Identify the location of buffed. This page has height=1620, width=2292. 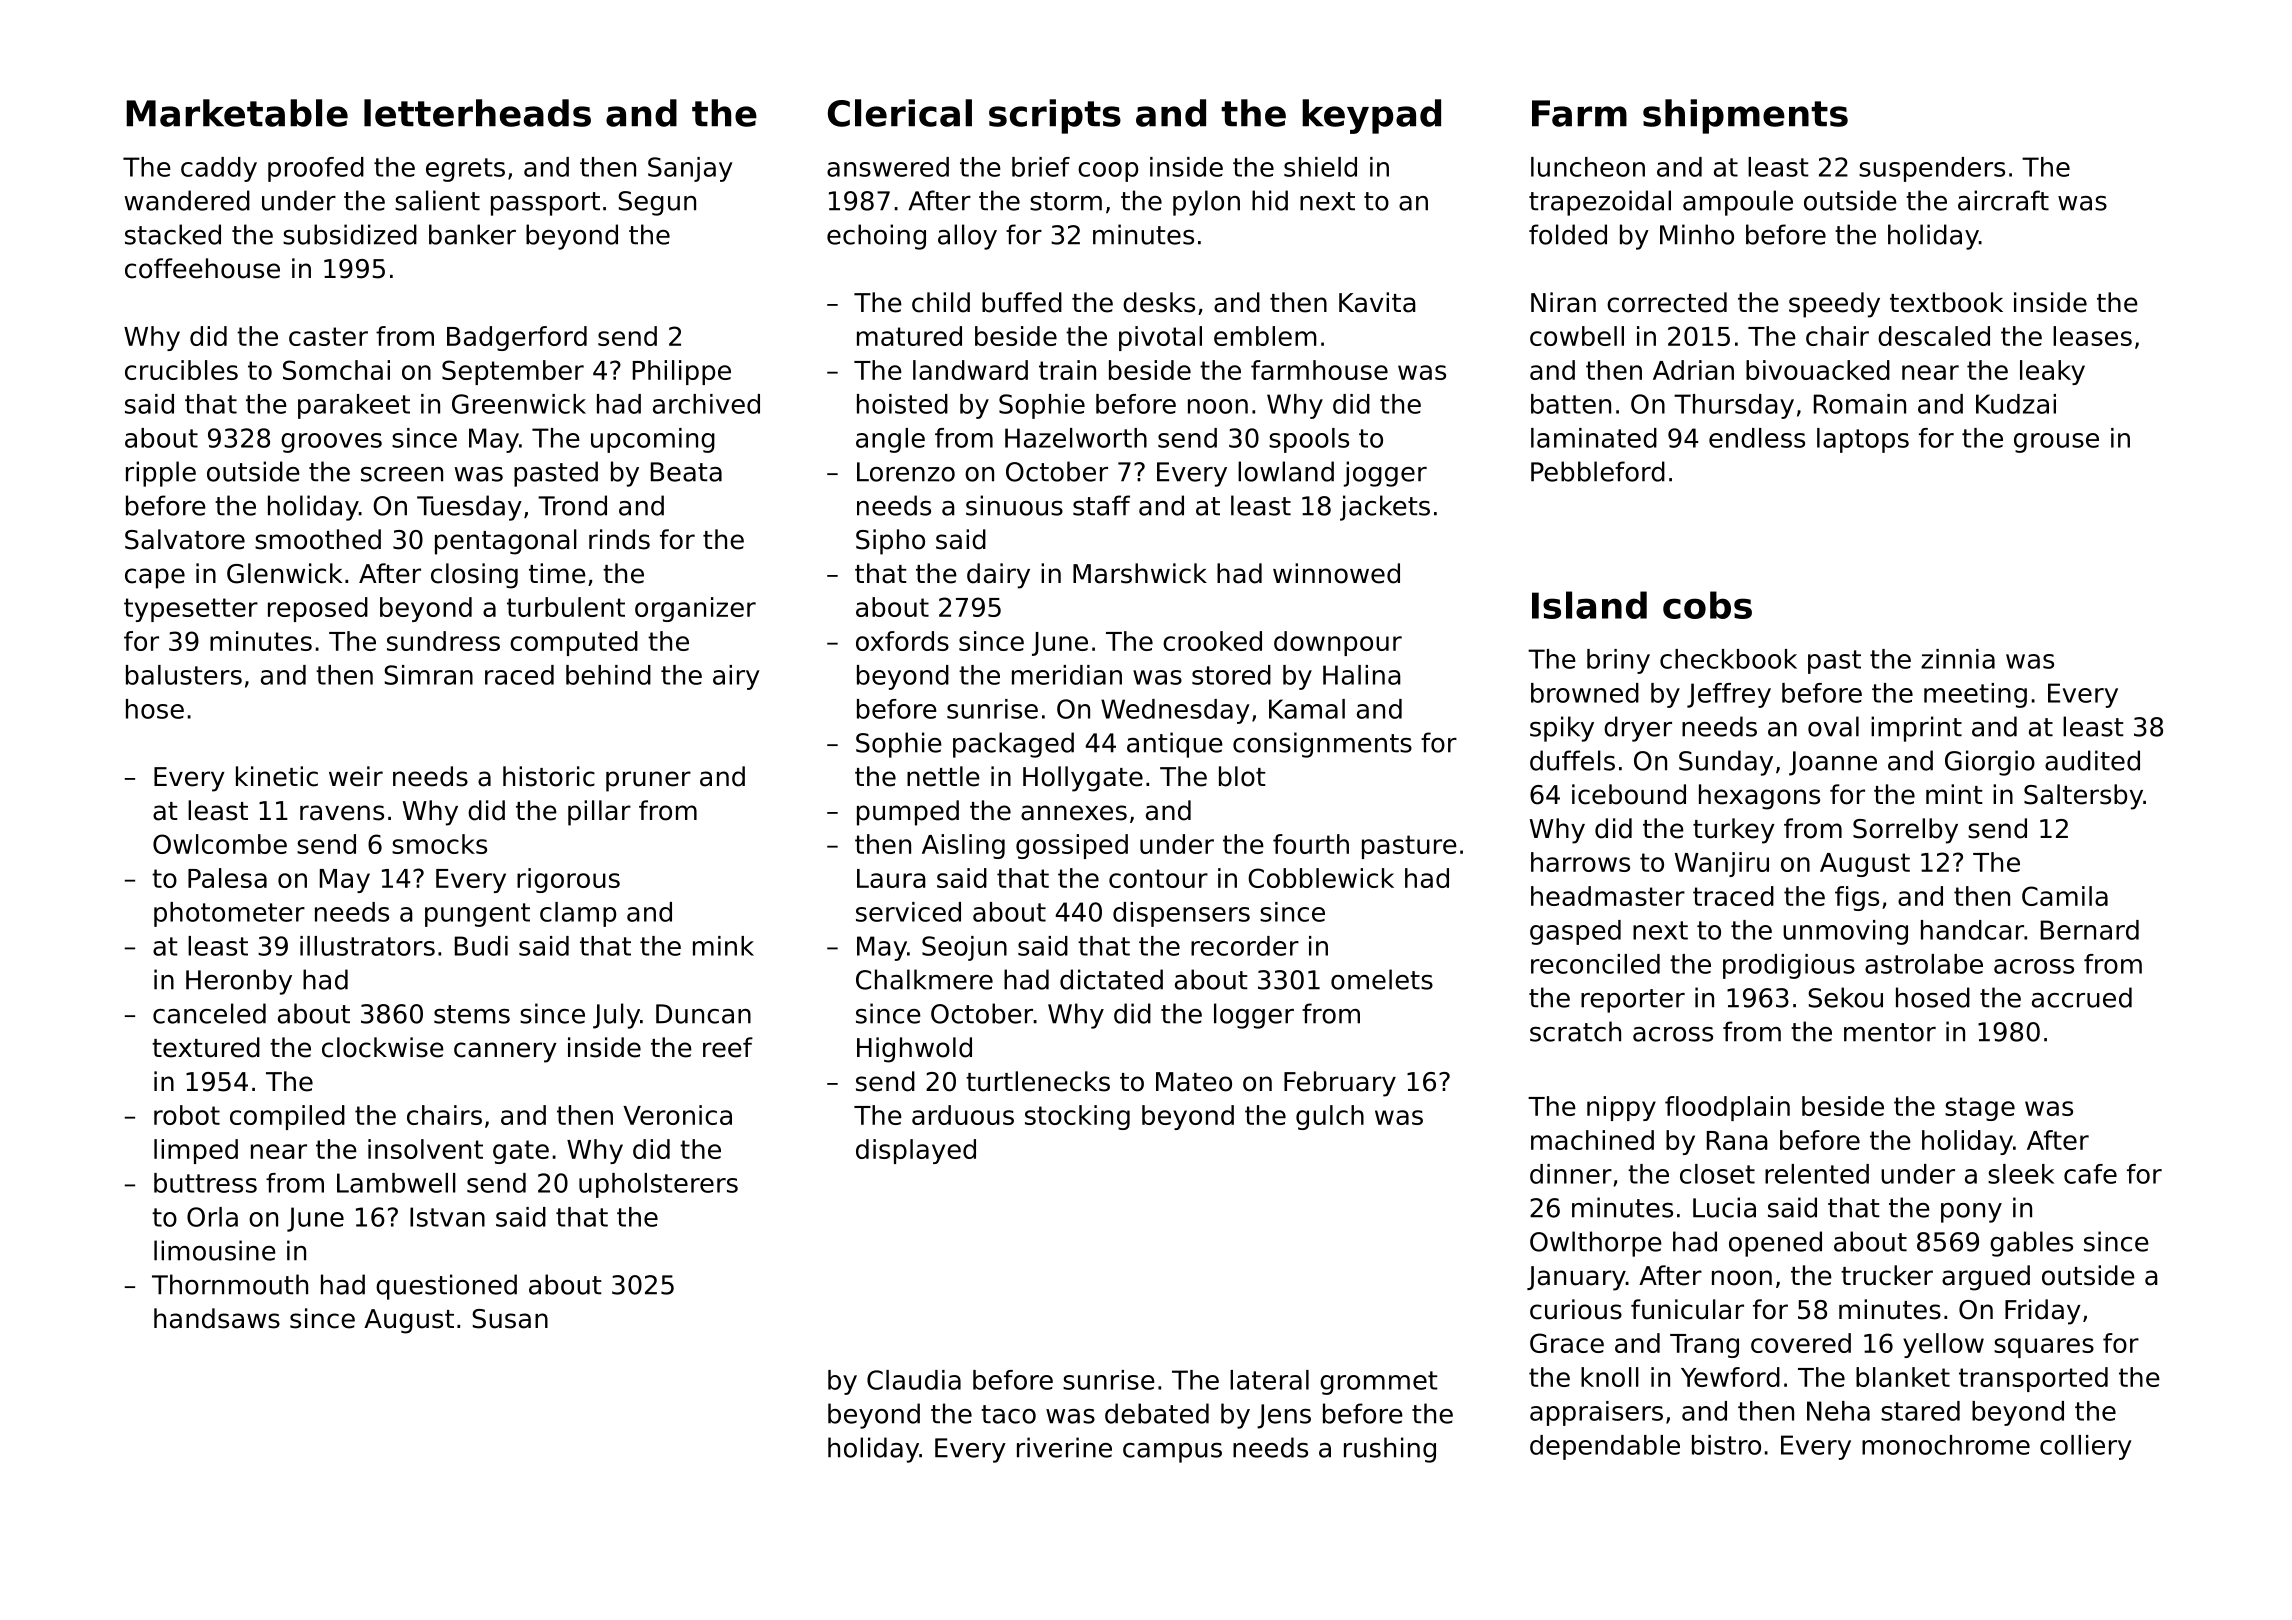
(1022, 302).
